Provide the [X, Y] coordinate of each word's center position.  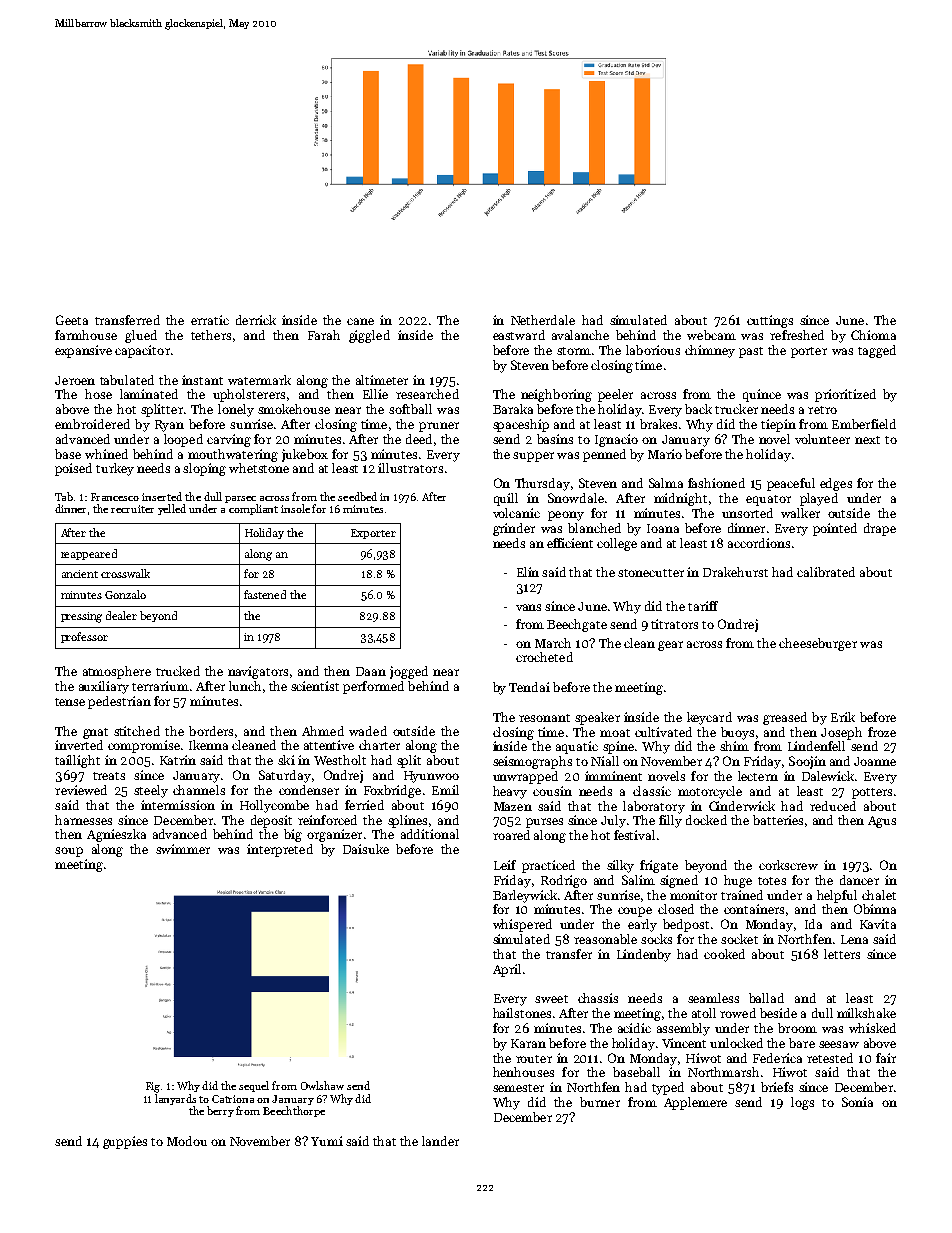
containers [754, 909]
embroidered [92, 424]
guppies [125, 1142]
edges [836, 484]
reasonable [605, 939]
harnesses [83, 820]
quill [506, 499]
